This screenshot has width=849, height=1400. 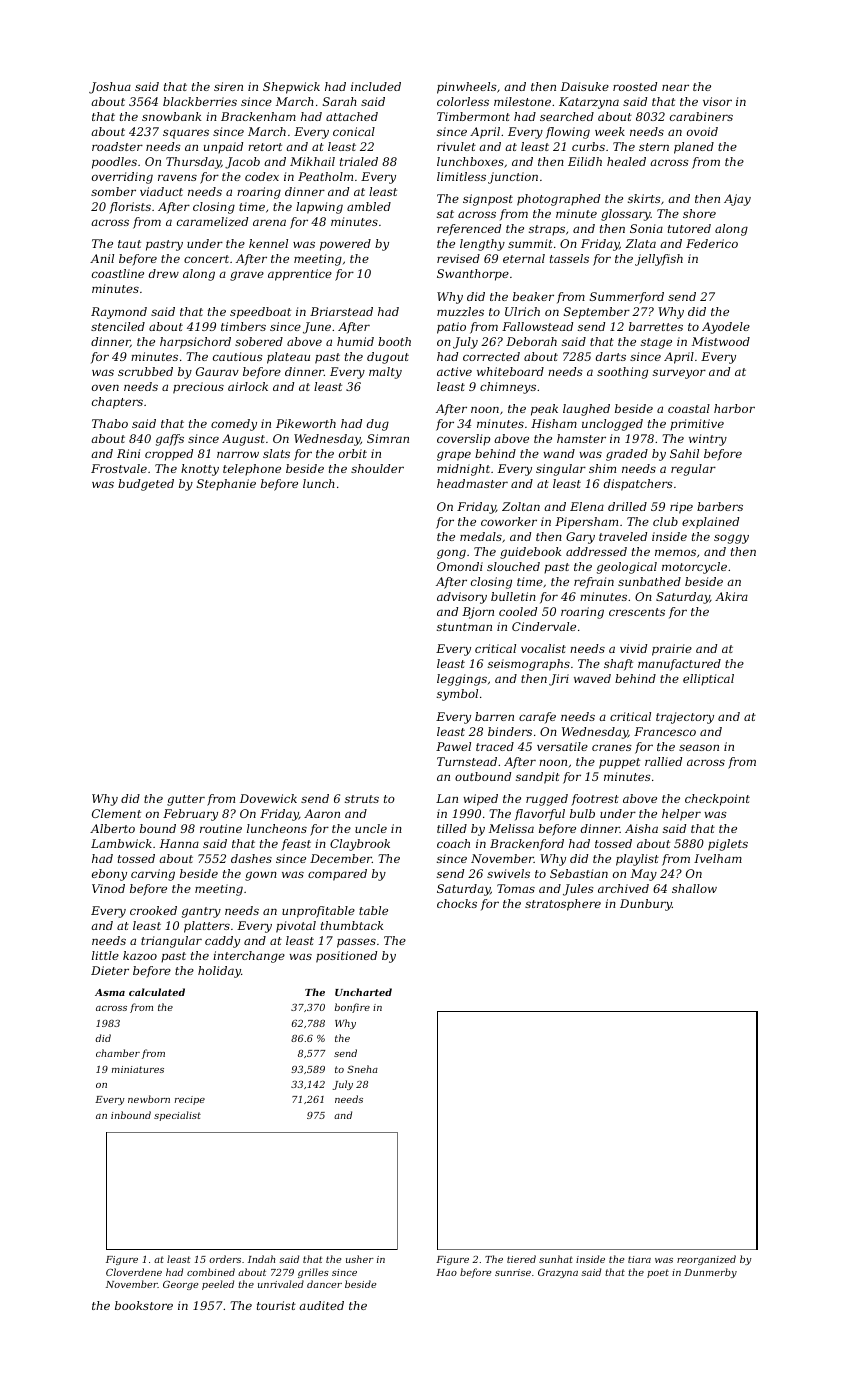 I want to click on Sneha, so click(x=362, y=1069).
